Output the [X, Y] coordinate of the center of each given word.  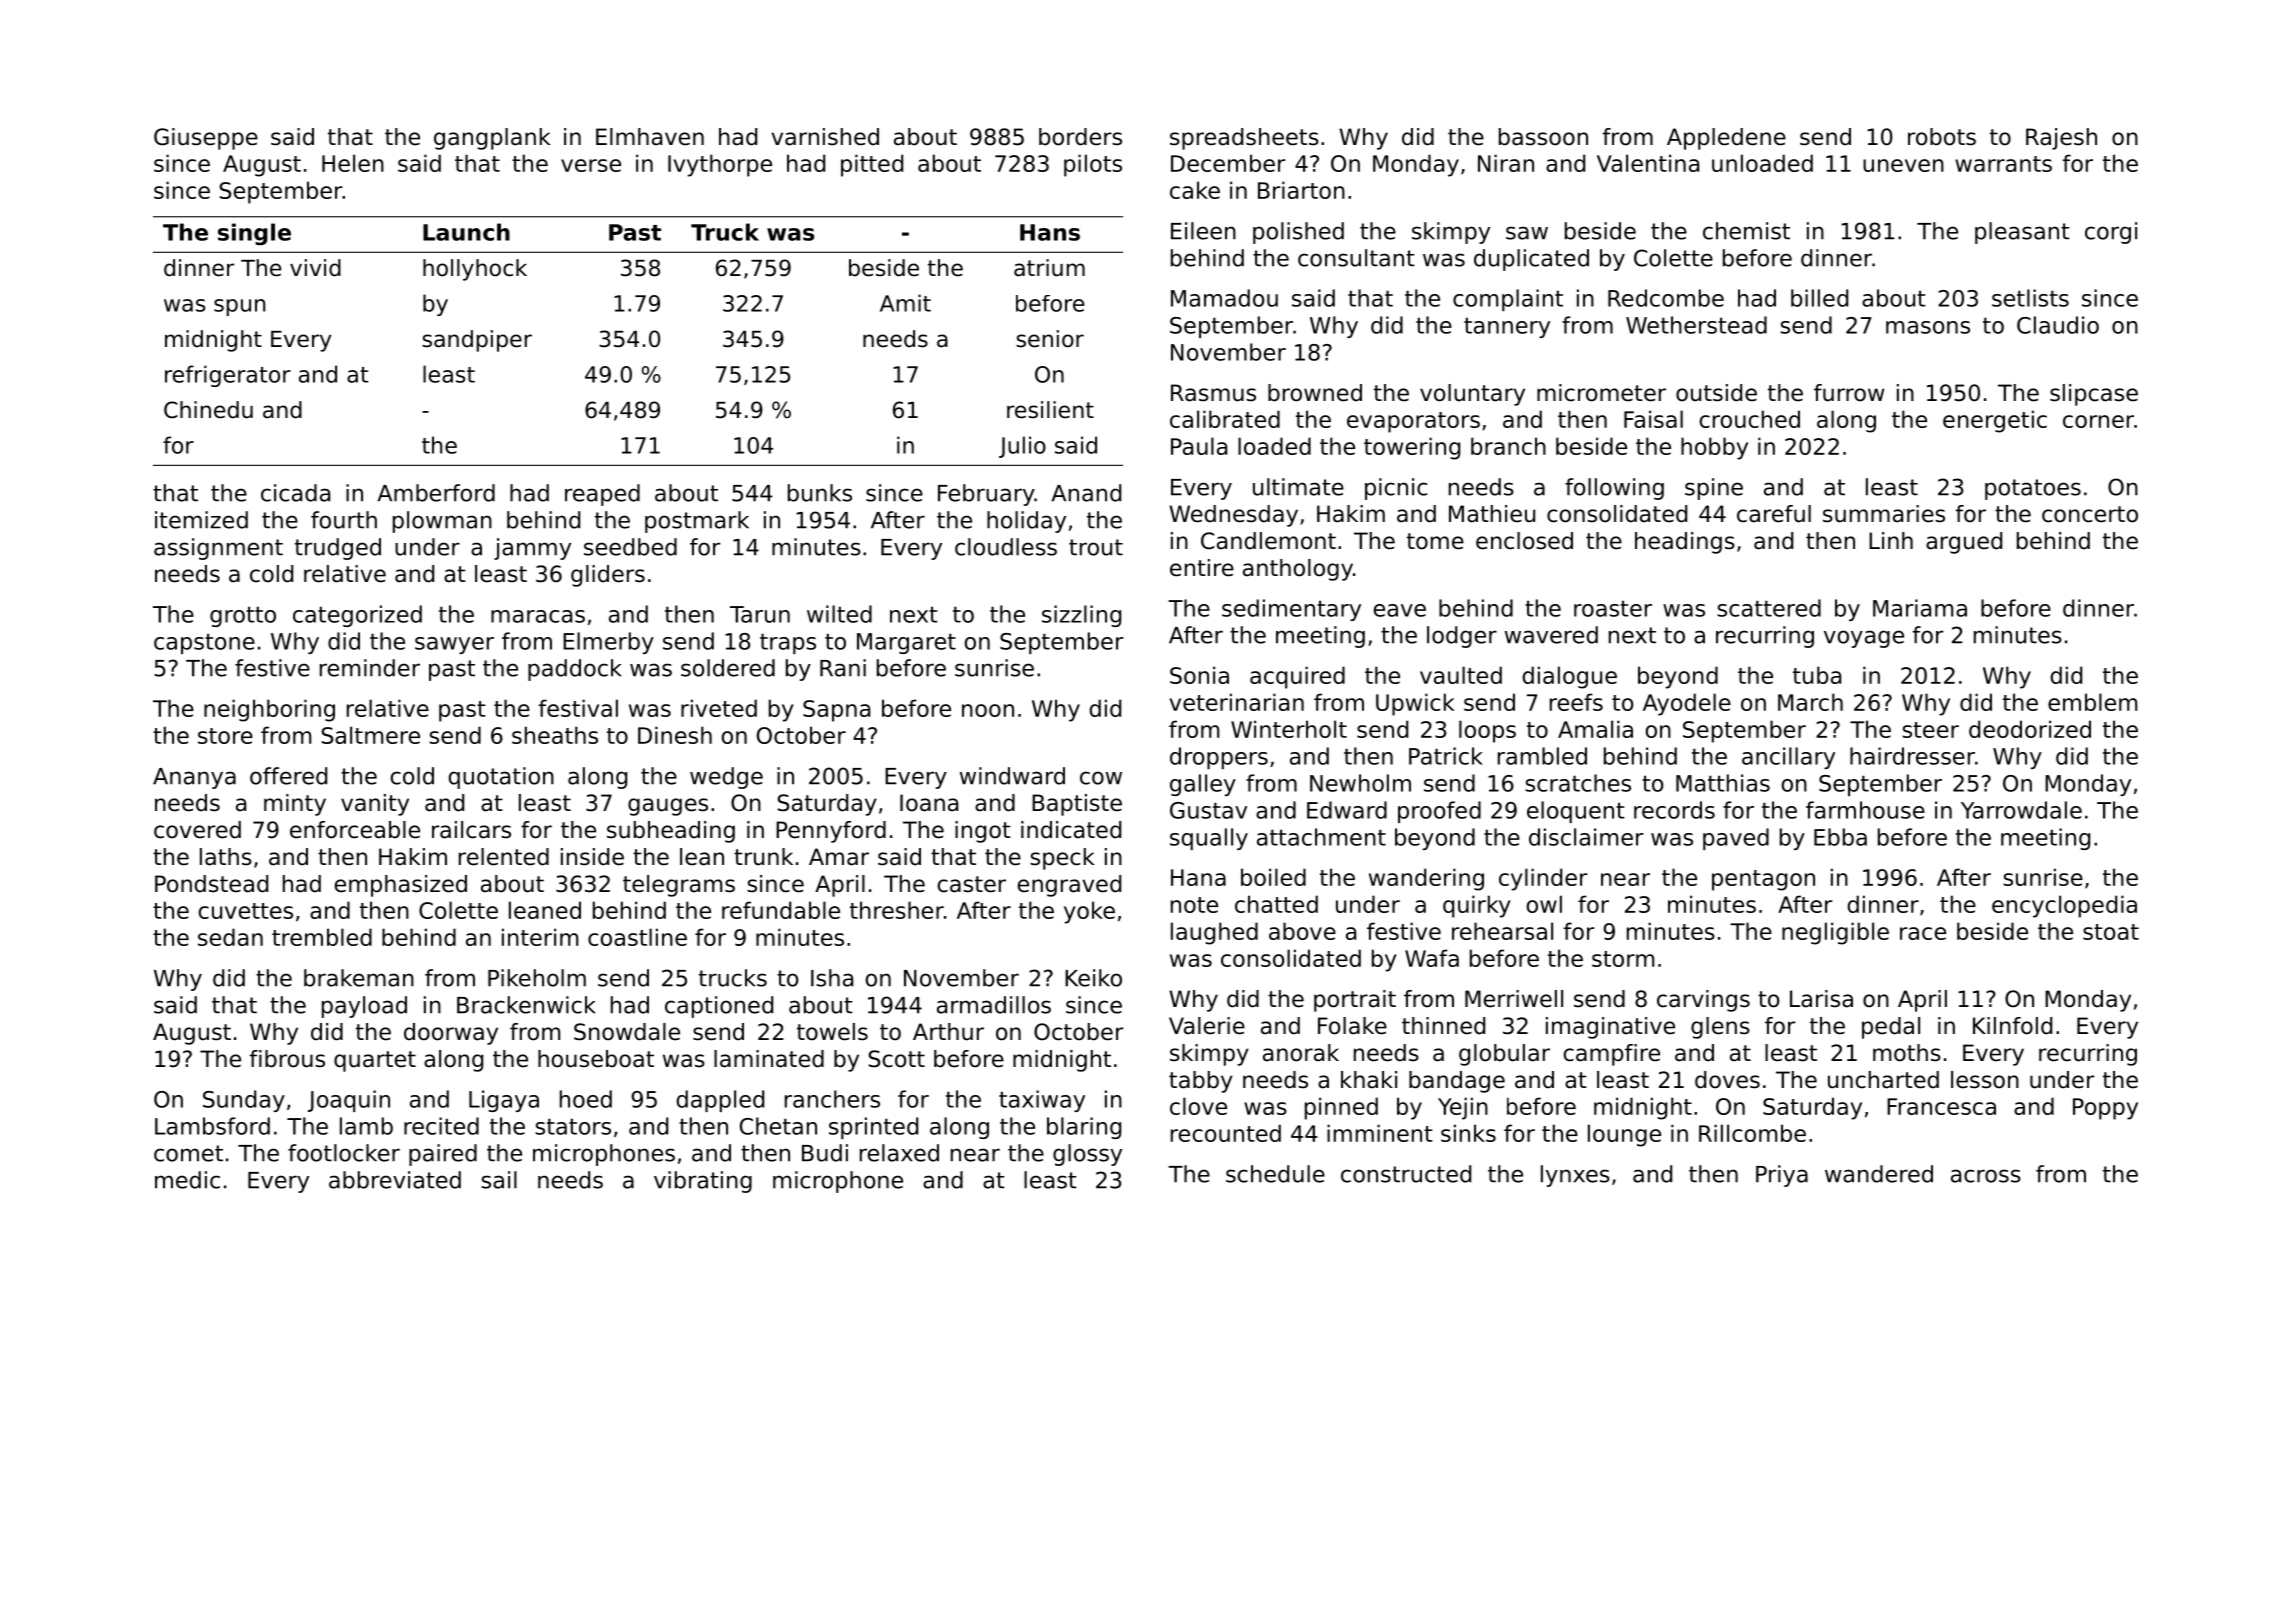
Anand [1086, 493]
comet [188, 1153]
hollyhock [475, 270]
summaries [1884, 514]
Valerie [1207, 1026]
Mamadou [1224, 298]
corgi [2111, 233]
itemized [201, 520]
